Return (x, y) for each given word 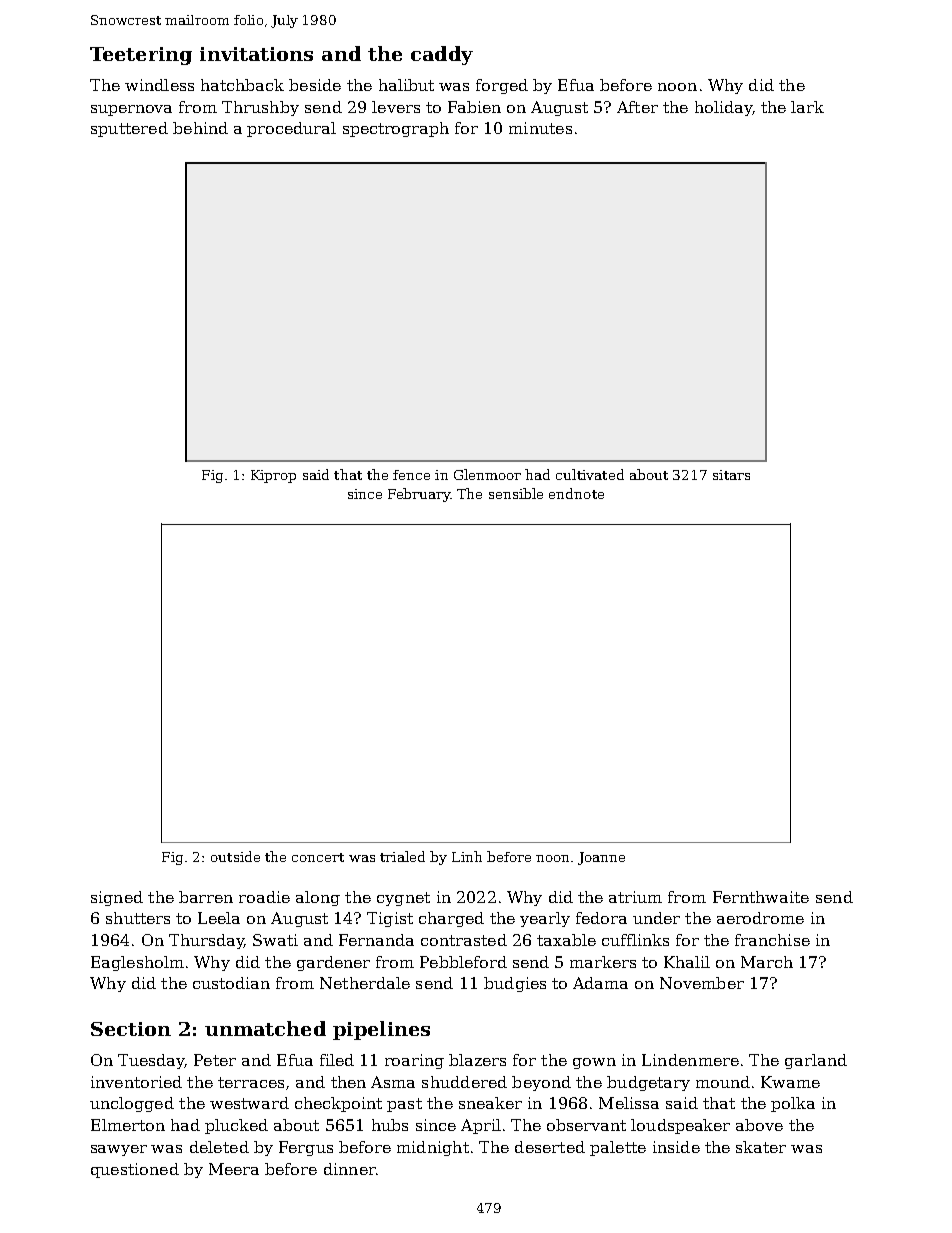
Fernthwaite (761, 897)
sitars (731, 475)
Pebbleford (463, 962)
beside (315, 85)
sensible (516, 493)
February (419, 495)
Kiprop (273, 476)
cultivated (590, 474)
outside (235, 856)
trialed (402, 856)
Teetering (141, 56)
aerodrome (760, 918)
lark (807, 107)
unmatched (265, 1028)
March (767, 962)
